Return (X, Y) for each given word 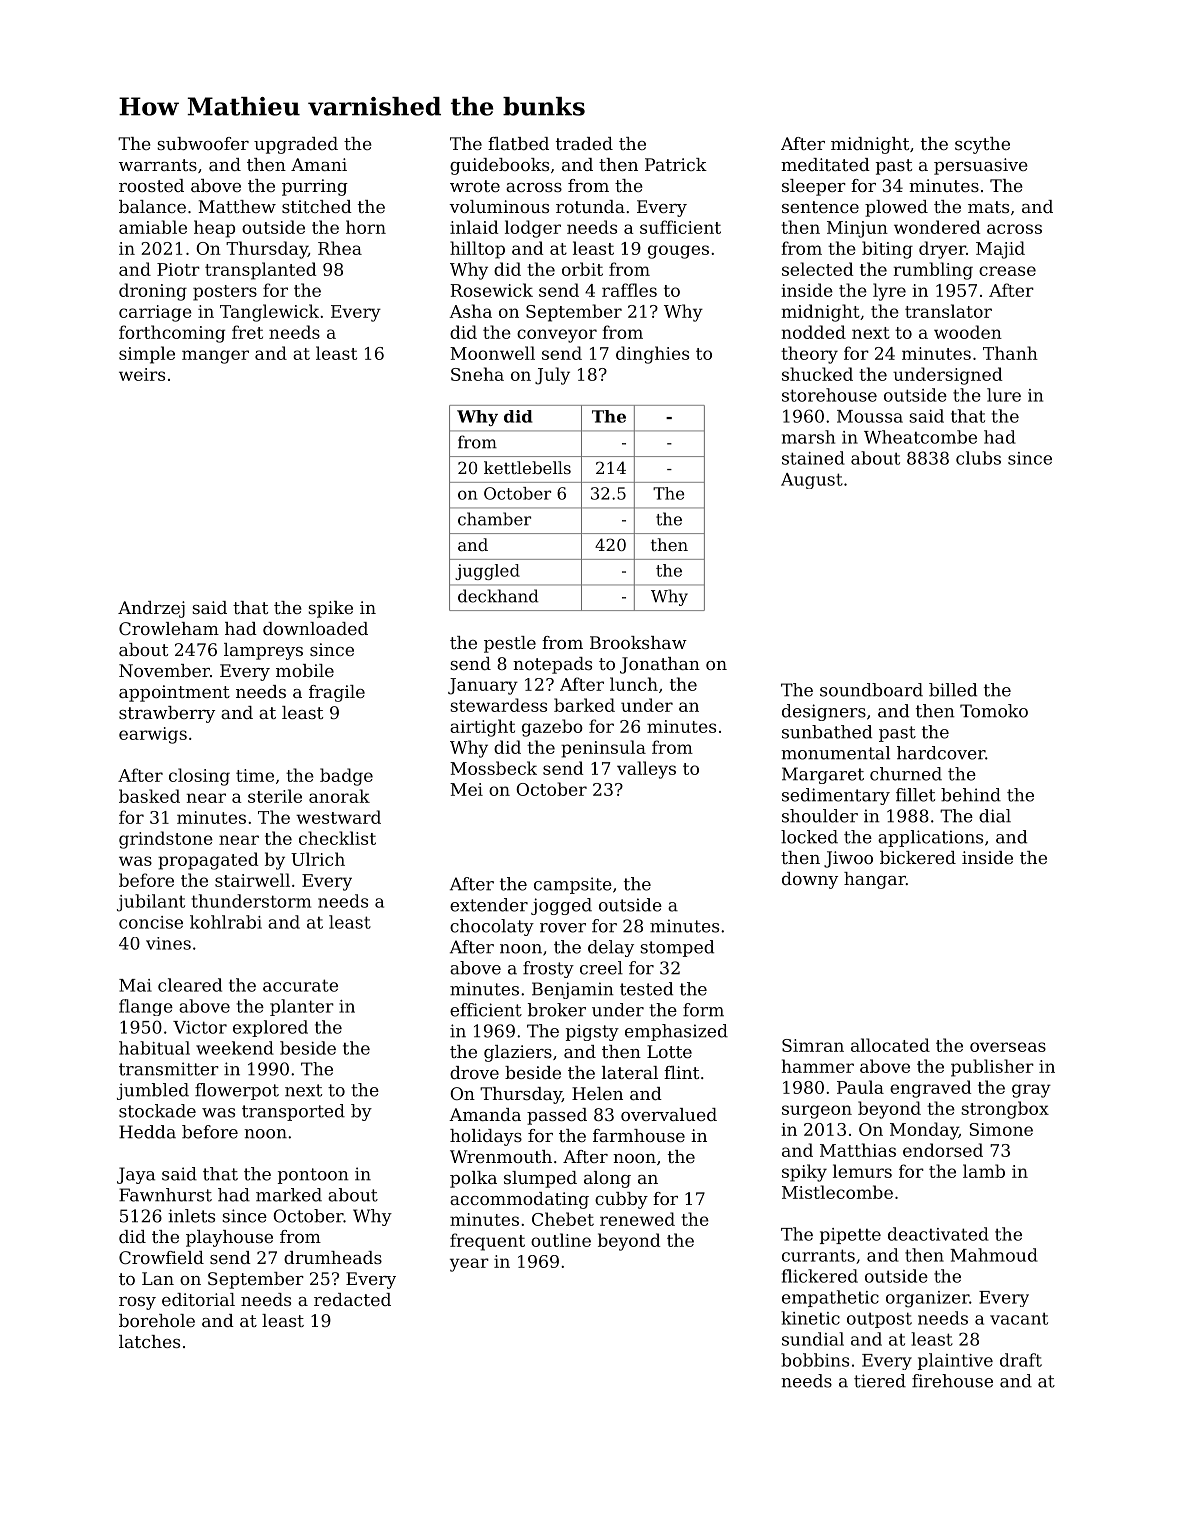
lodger (533, 229)
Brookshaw (638, 642)
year (469, 1265)
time (255, 775)
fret (247, 332)
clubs (978, 458)
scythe (982, 145)
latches (149, 1341)
